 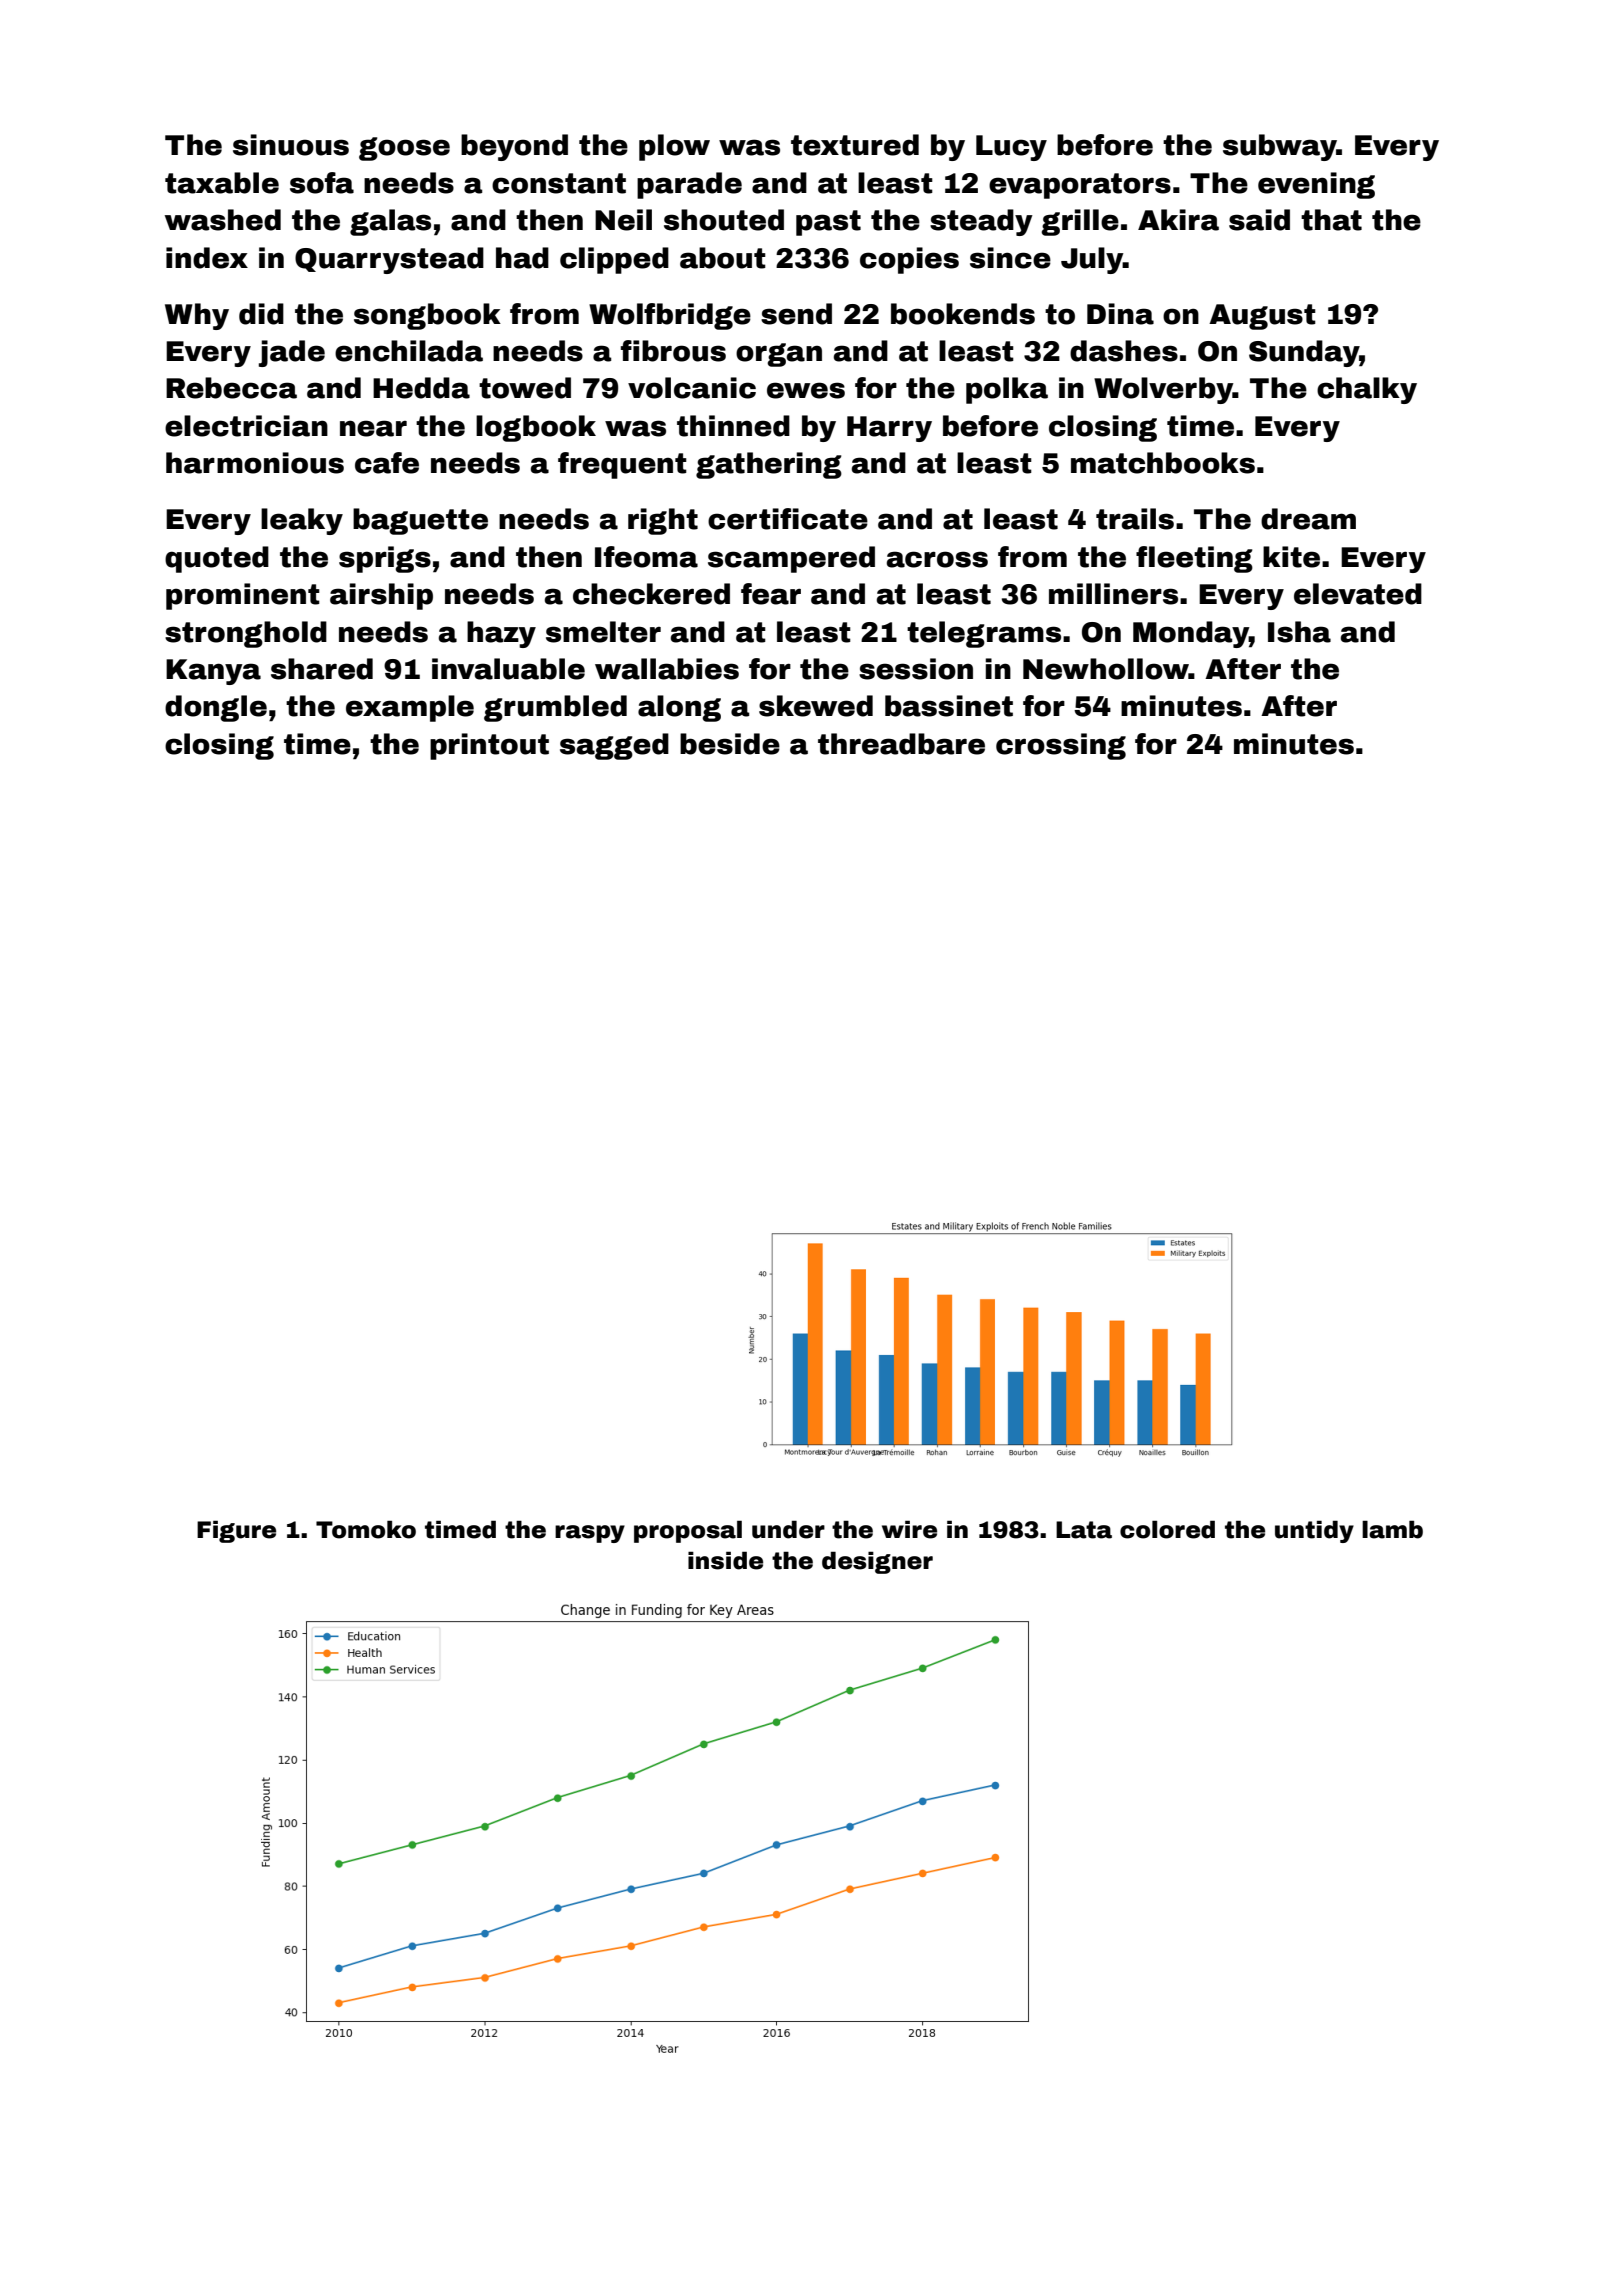 What do you see at coordinates (855, 145) in the screenshot?
I see `textured` at bounding box center [855, 145].
